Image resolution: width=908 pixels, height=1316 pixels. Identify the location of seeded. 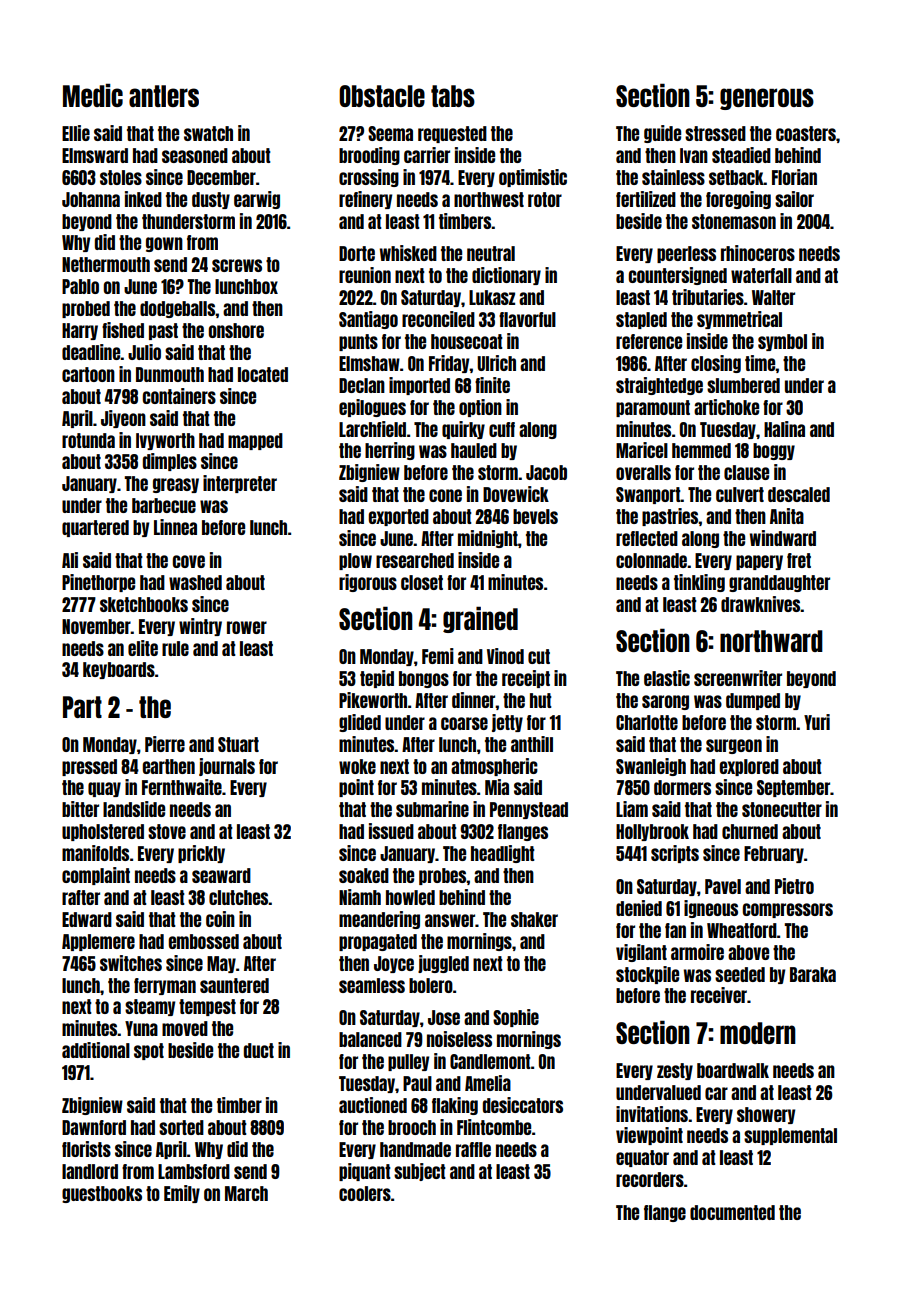
(740, 974).
